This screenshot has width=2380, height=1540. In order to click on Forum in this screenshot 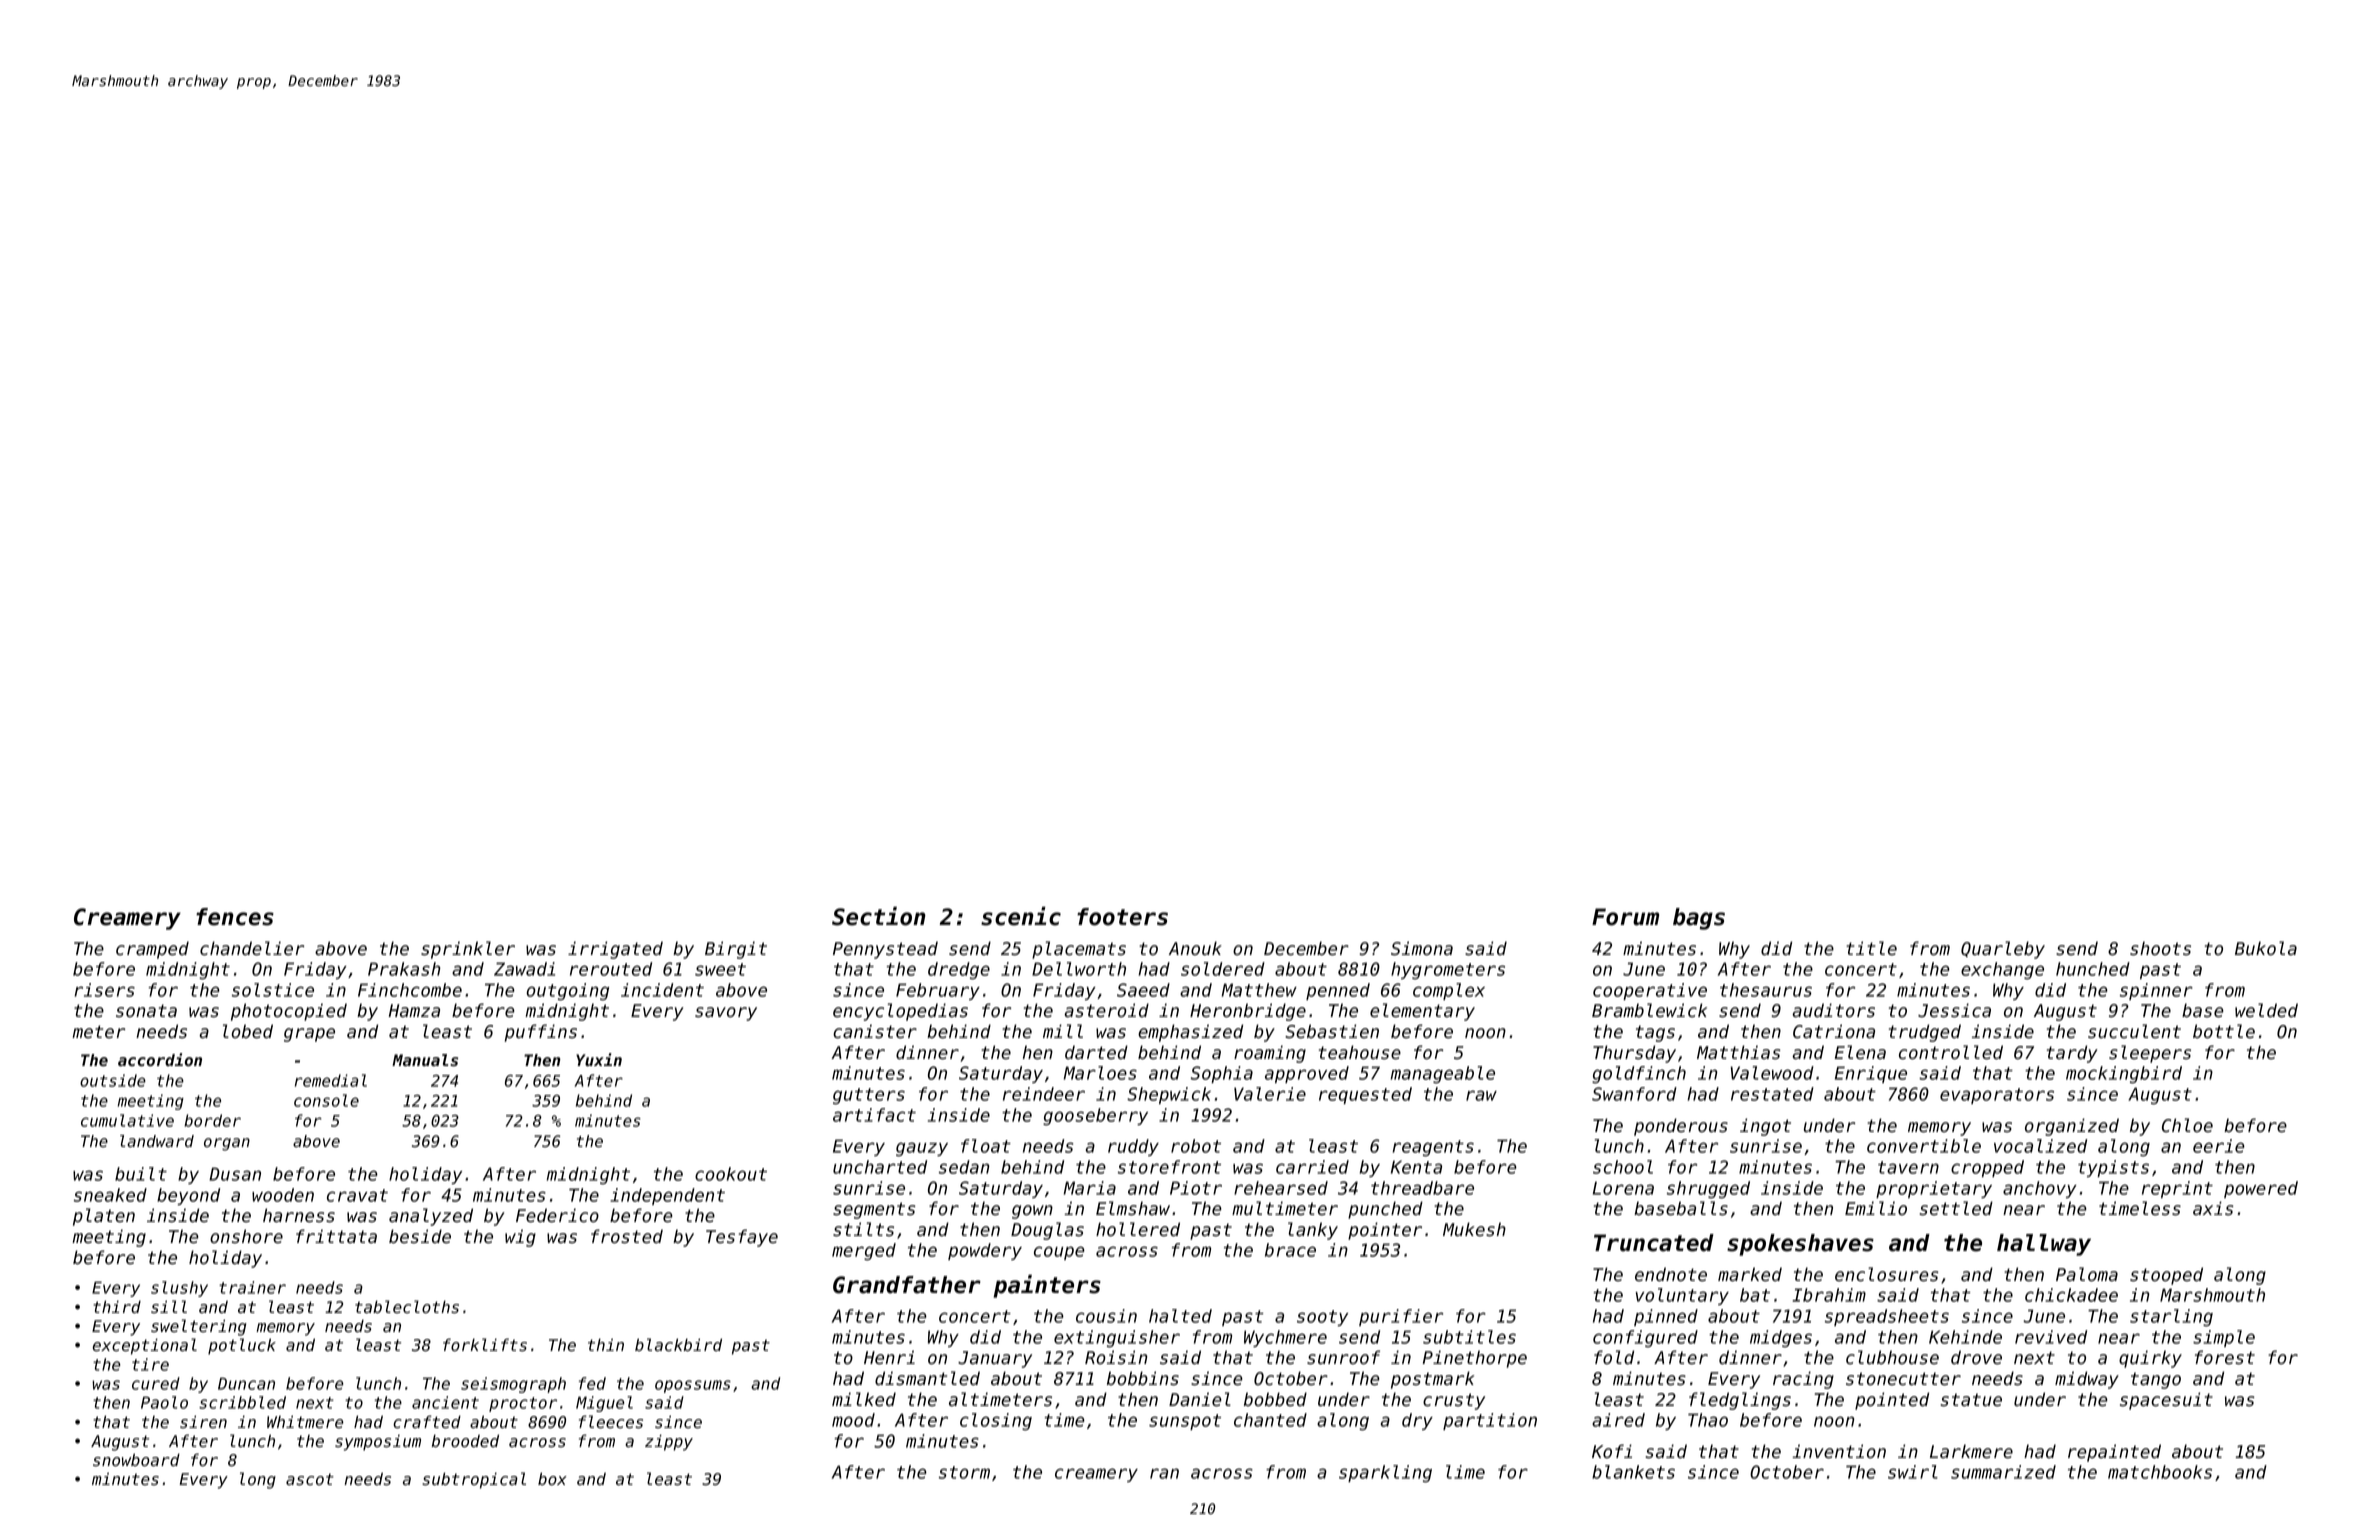, I will do `click(1625, 917)`.
